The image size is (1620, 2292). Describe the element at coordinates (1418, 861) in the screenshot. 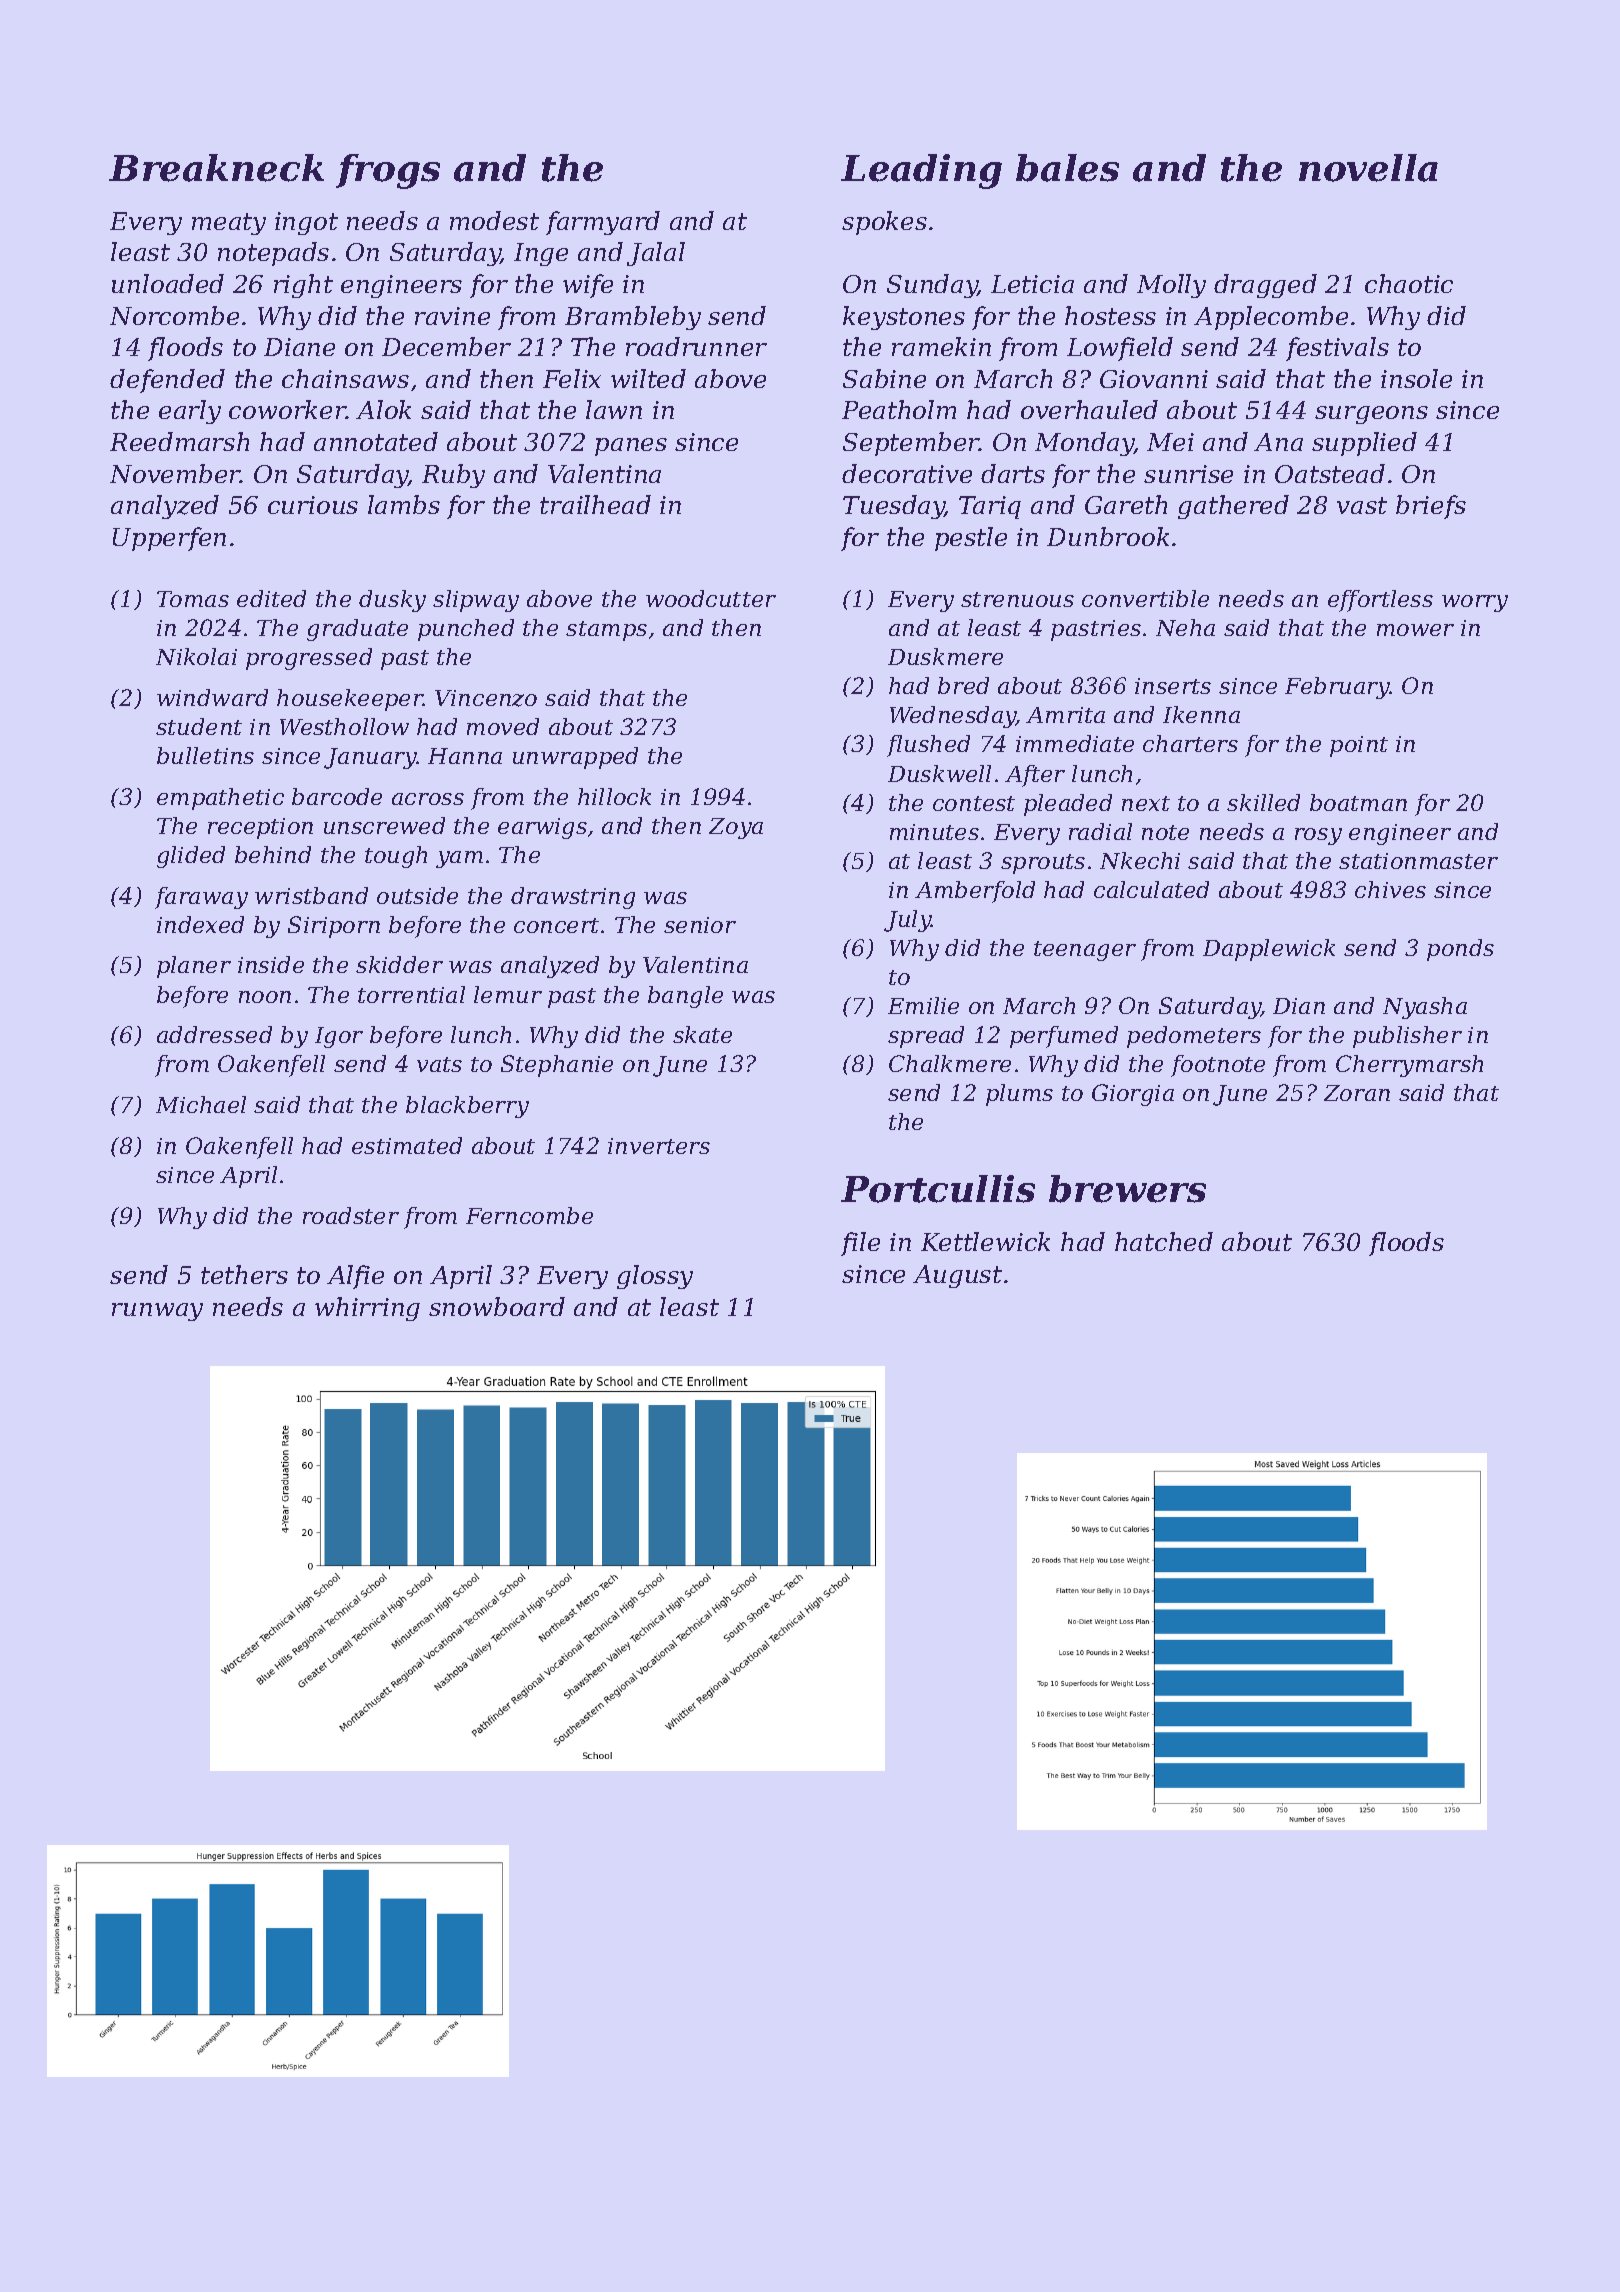

I see `stationmaster` at that location.
